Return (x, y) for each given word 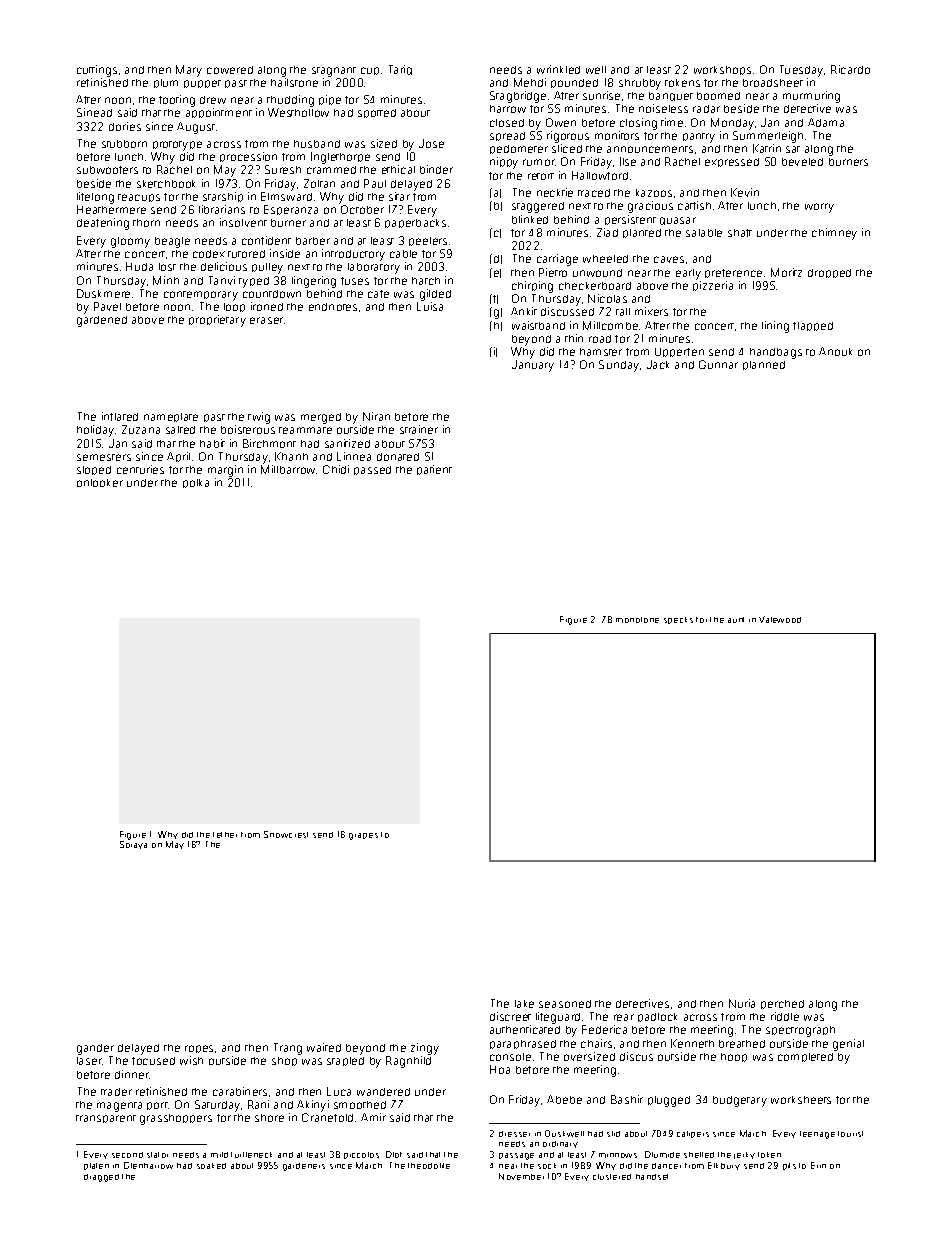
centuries (140, 469)
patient (434, 470)
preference (733, 273)
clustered (612, 1177)
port (157, 1106)
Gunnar (718, 364)
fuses (355, 281)
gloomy (130, 242)
